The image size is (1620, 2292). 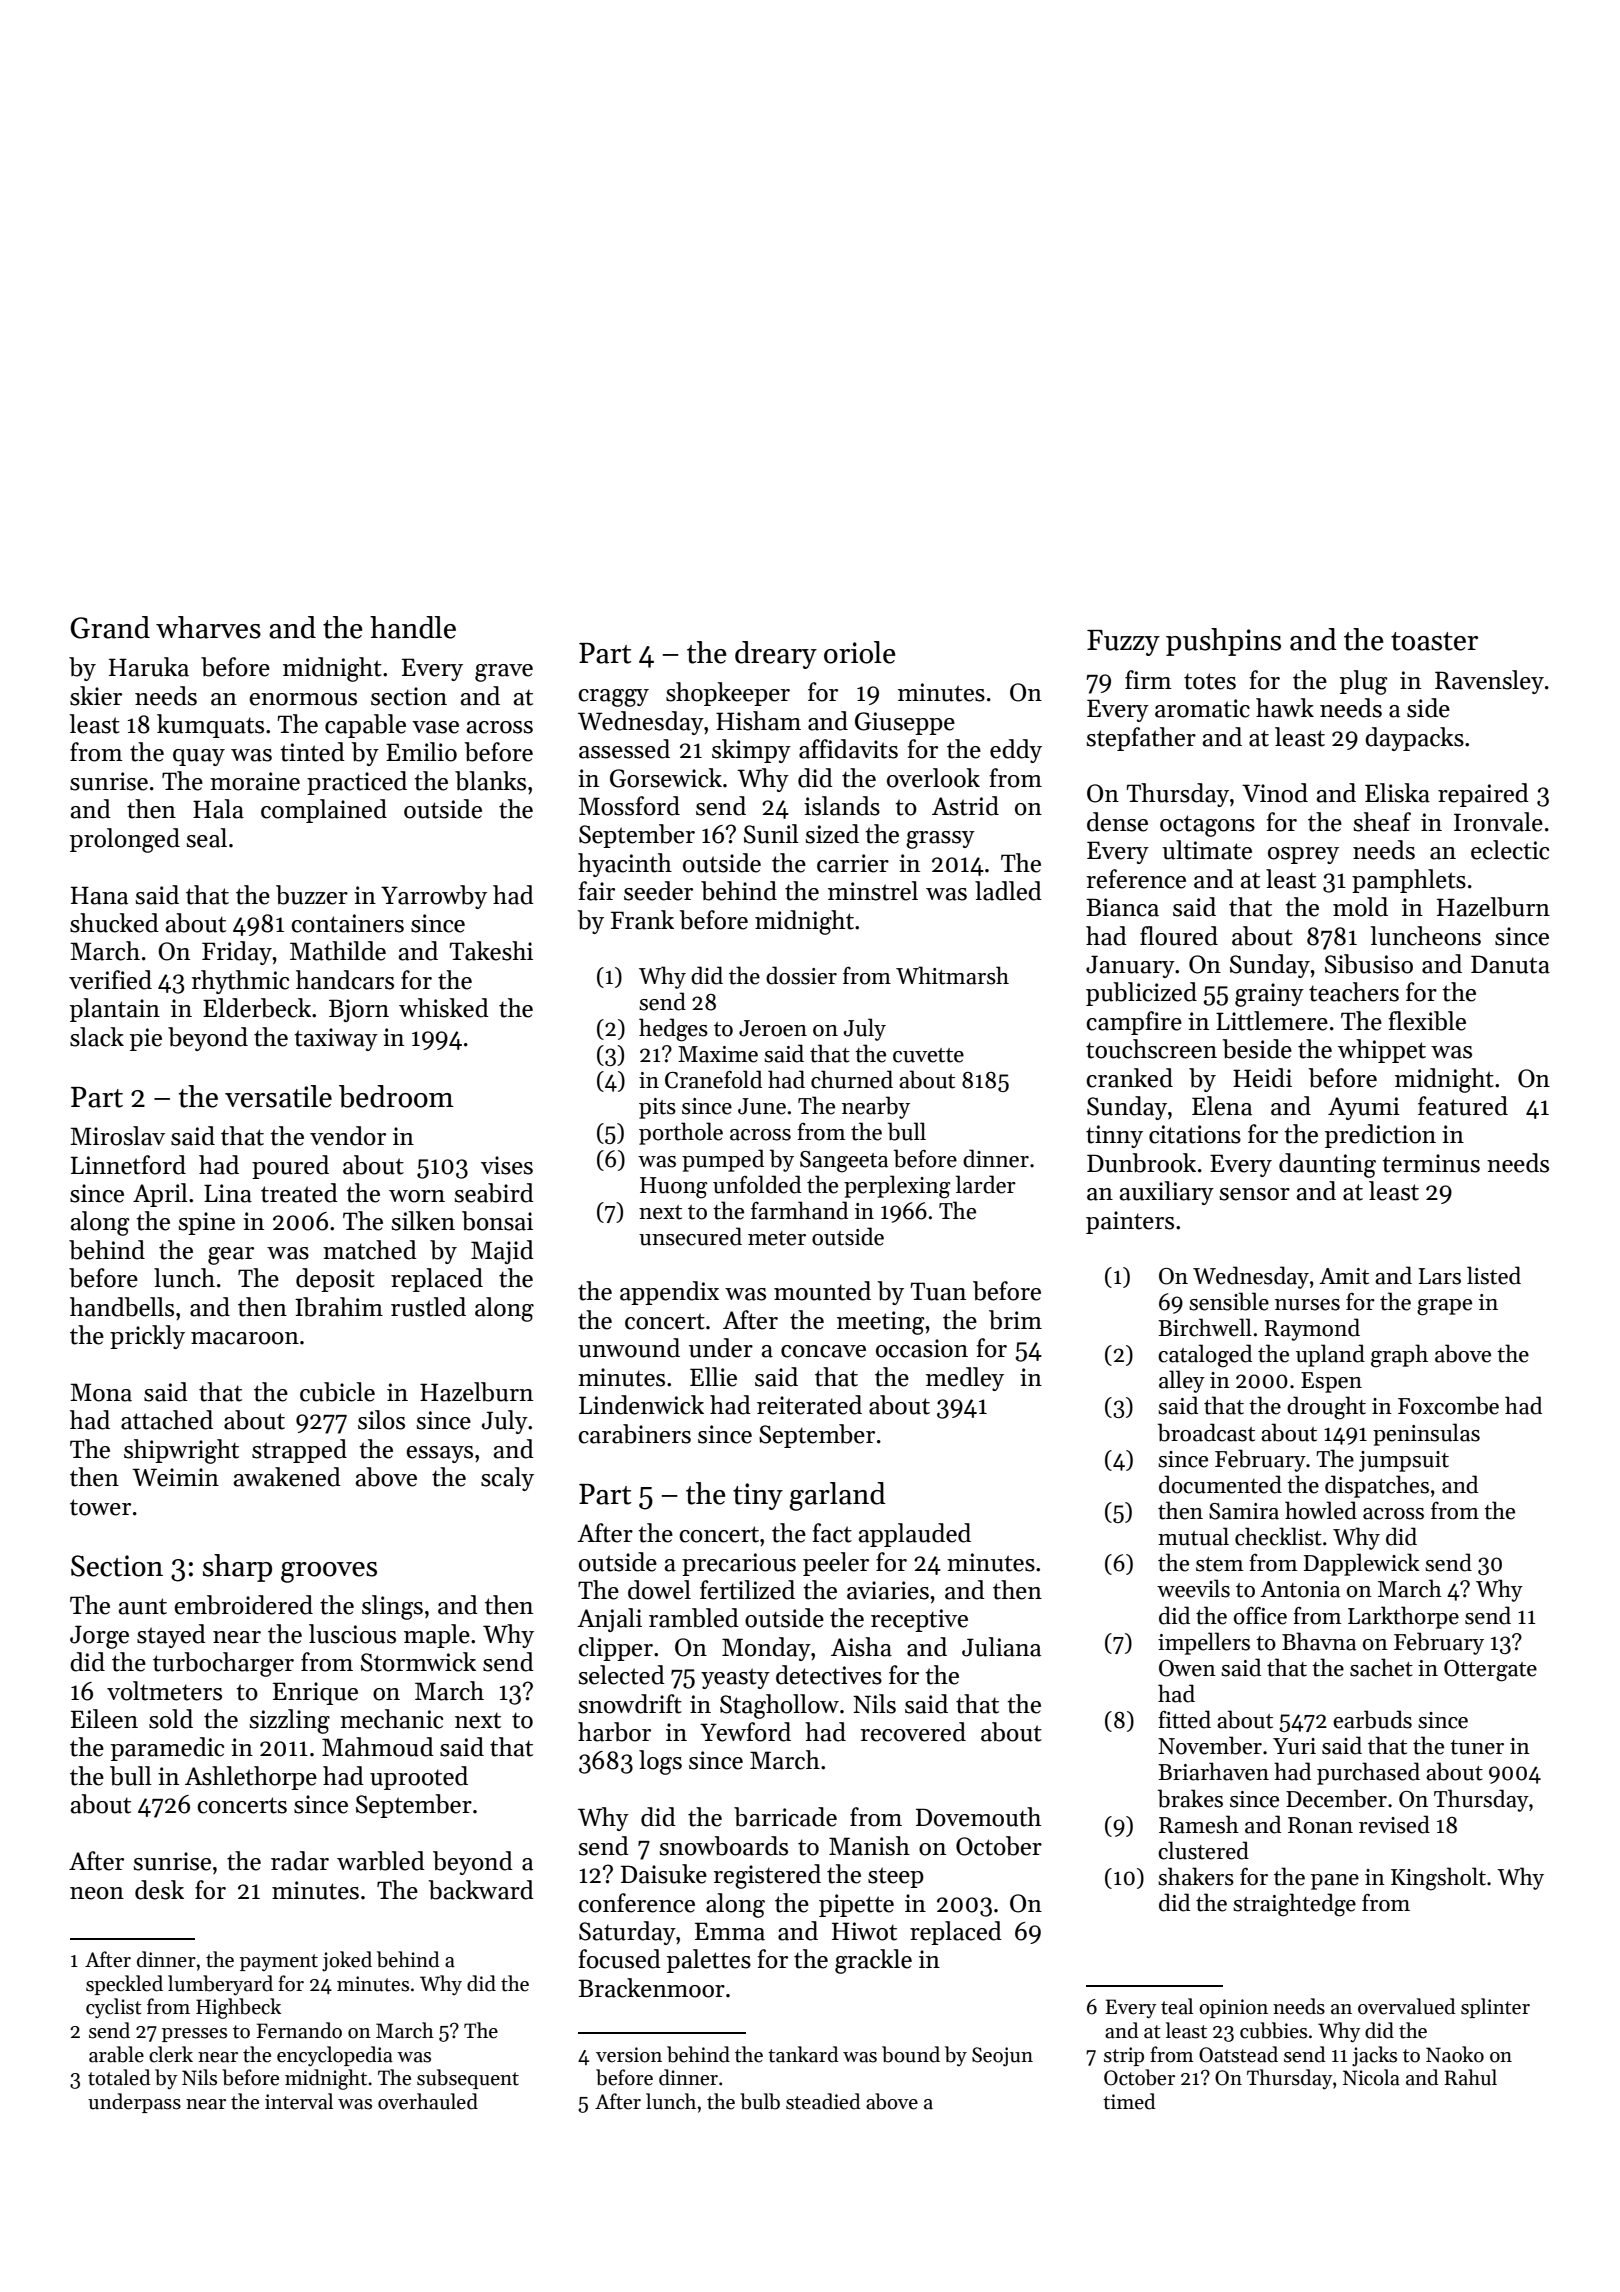 What do you see at coordinates (1141, 739) in the screenshot?
I see `stepfather` at bounding box center [1141, 739].
